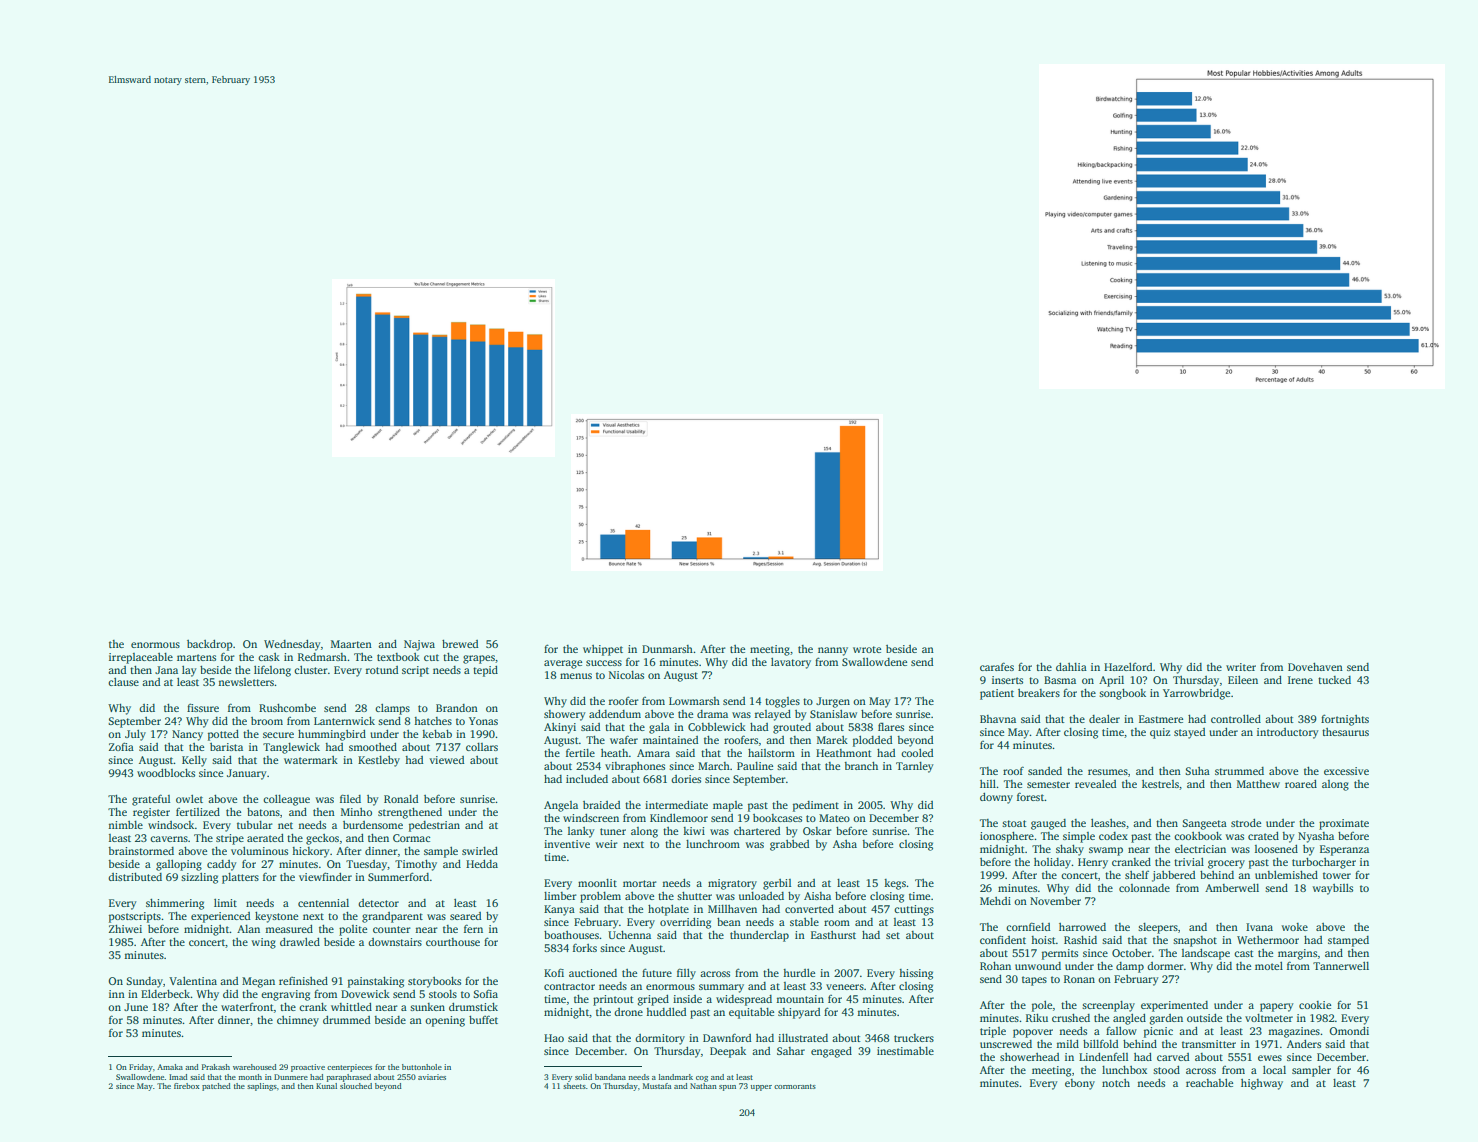 The width and height of the document is (1478, 1142). What do you see at coordinates (1226, 864) in the document?
I see `grocery` at bounding box center [1226, 864].
